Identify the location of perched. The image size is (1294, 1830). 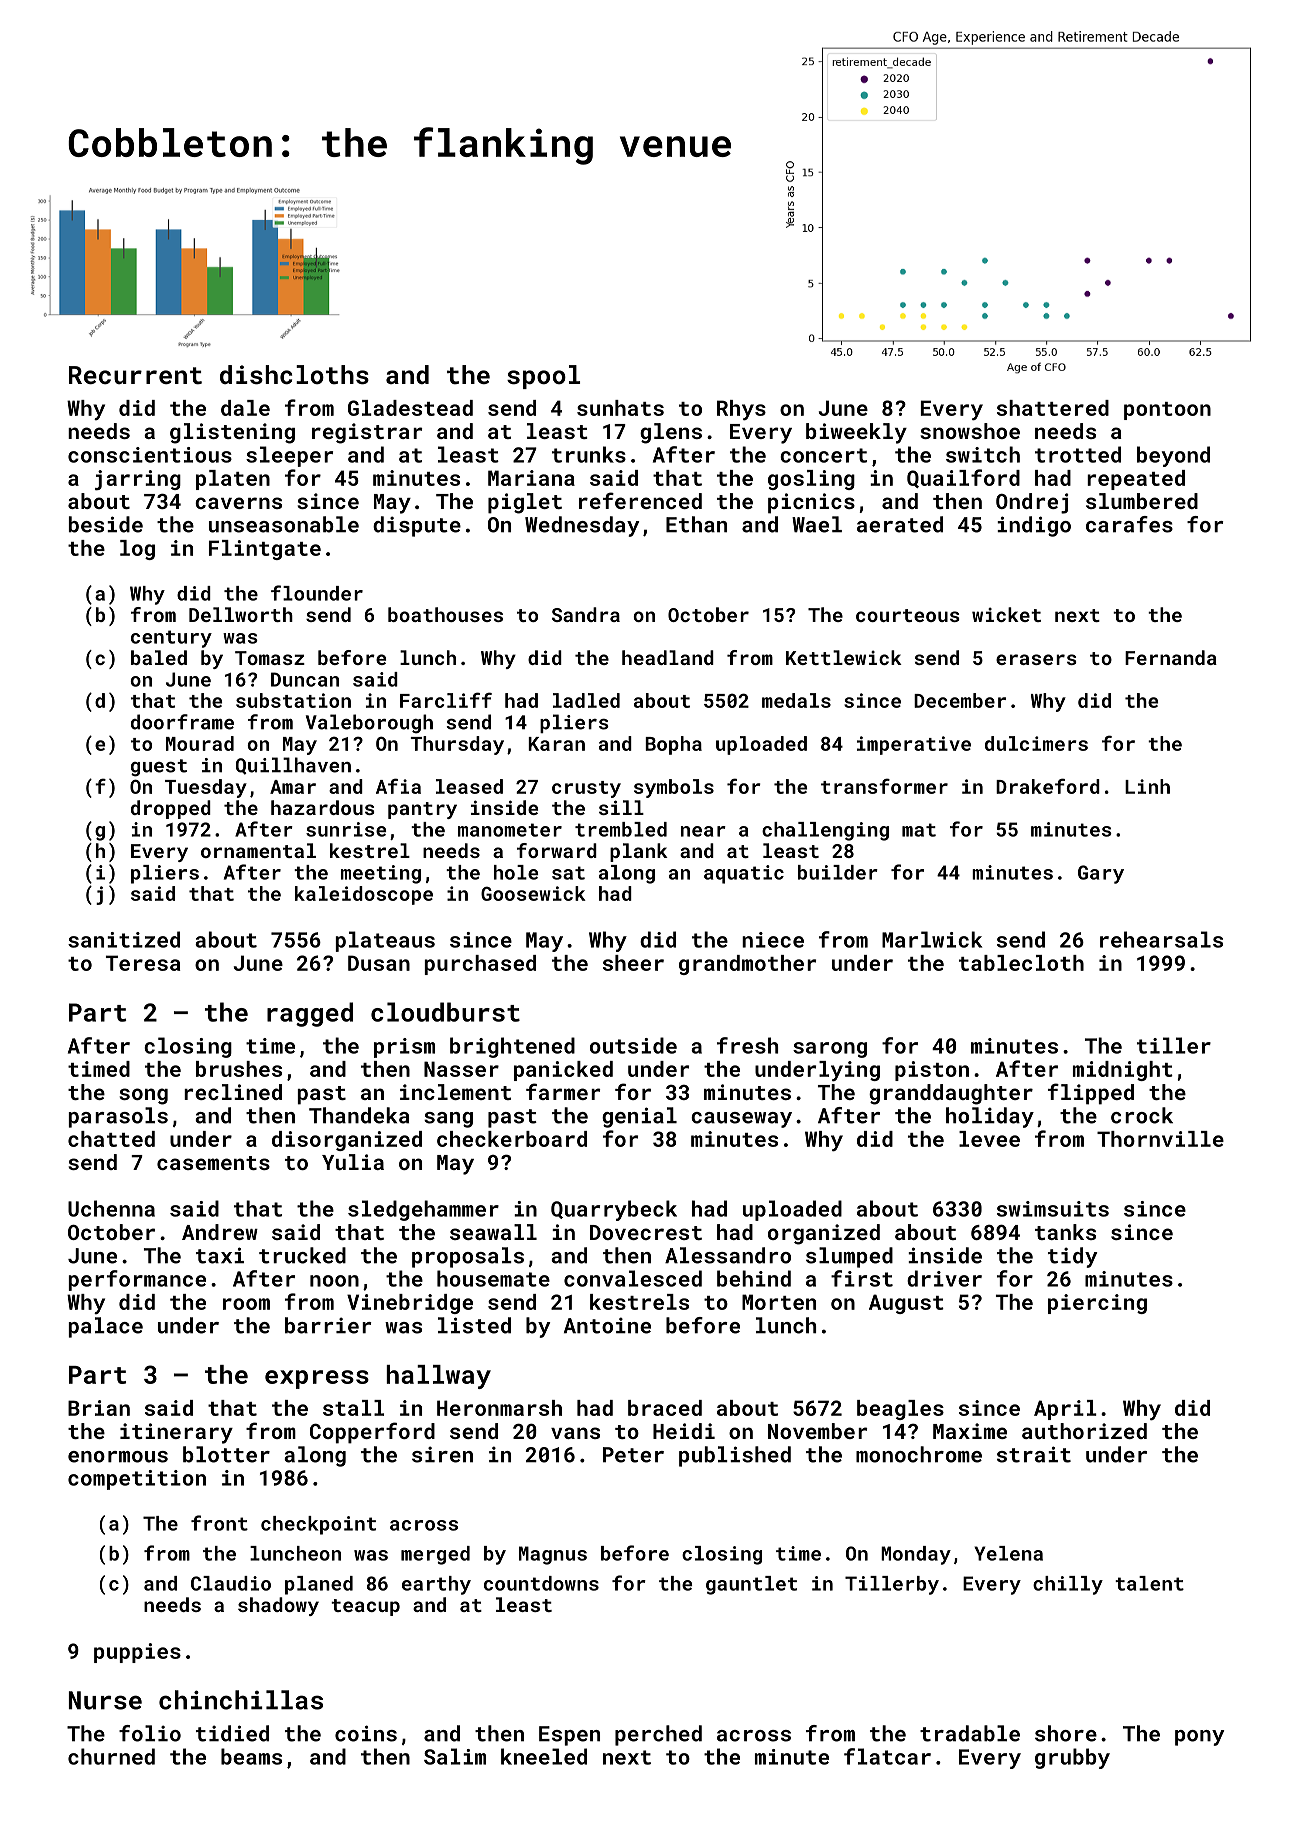
(658, 1735).
